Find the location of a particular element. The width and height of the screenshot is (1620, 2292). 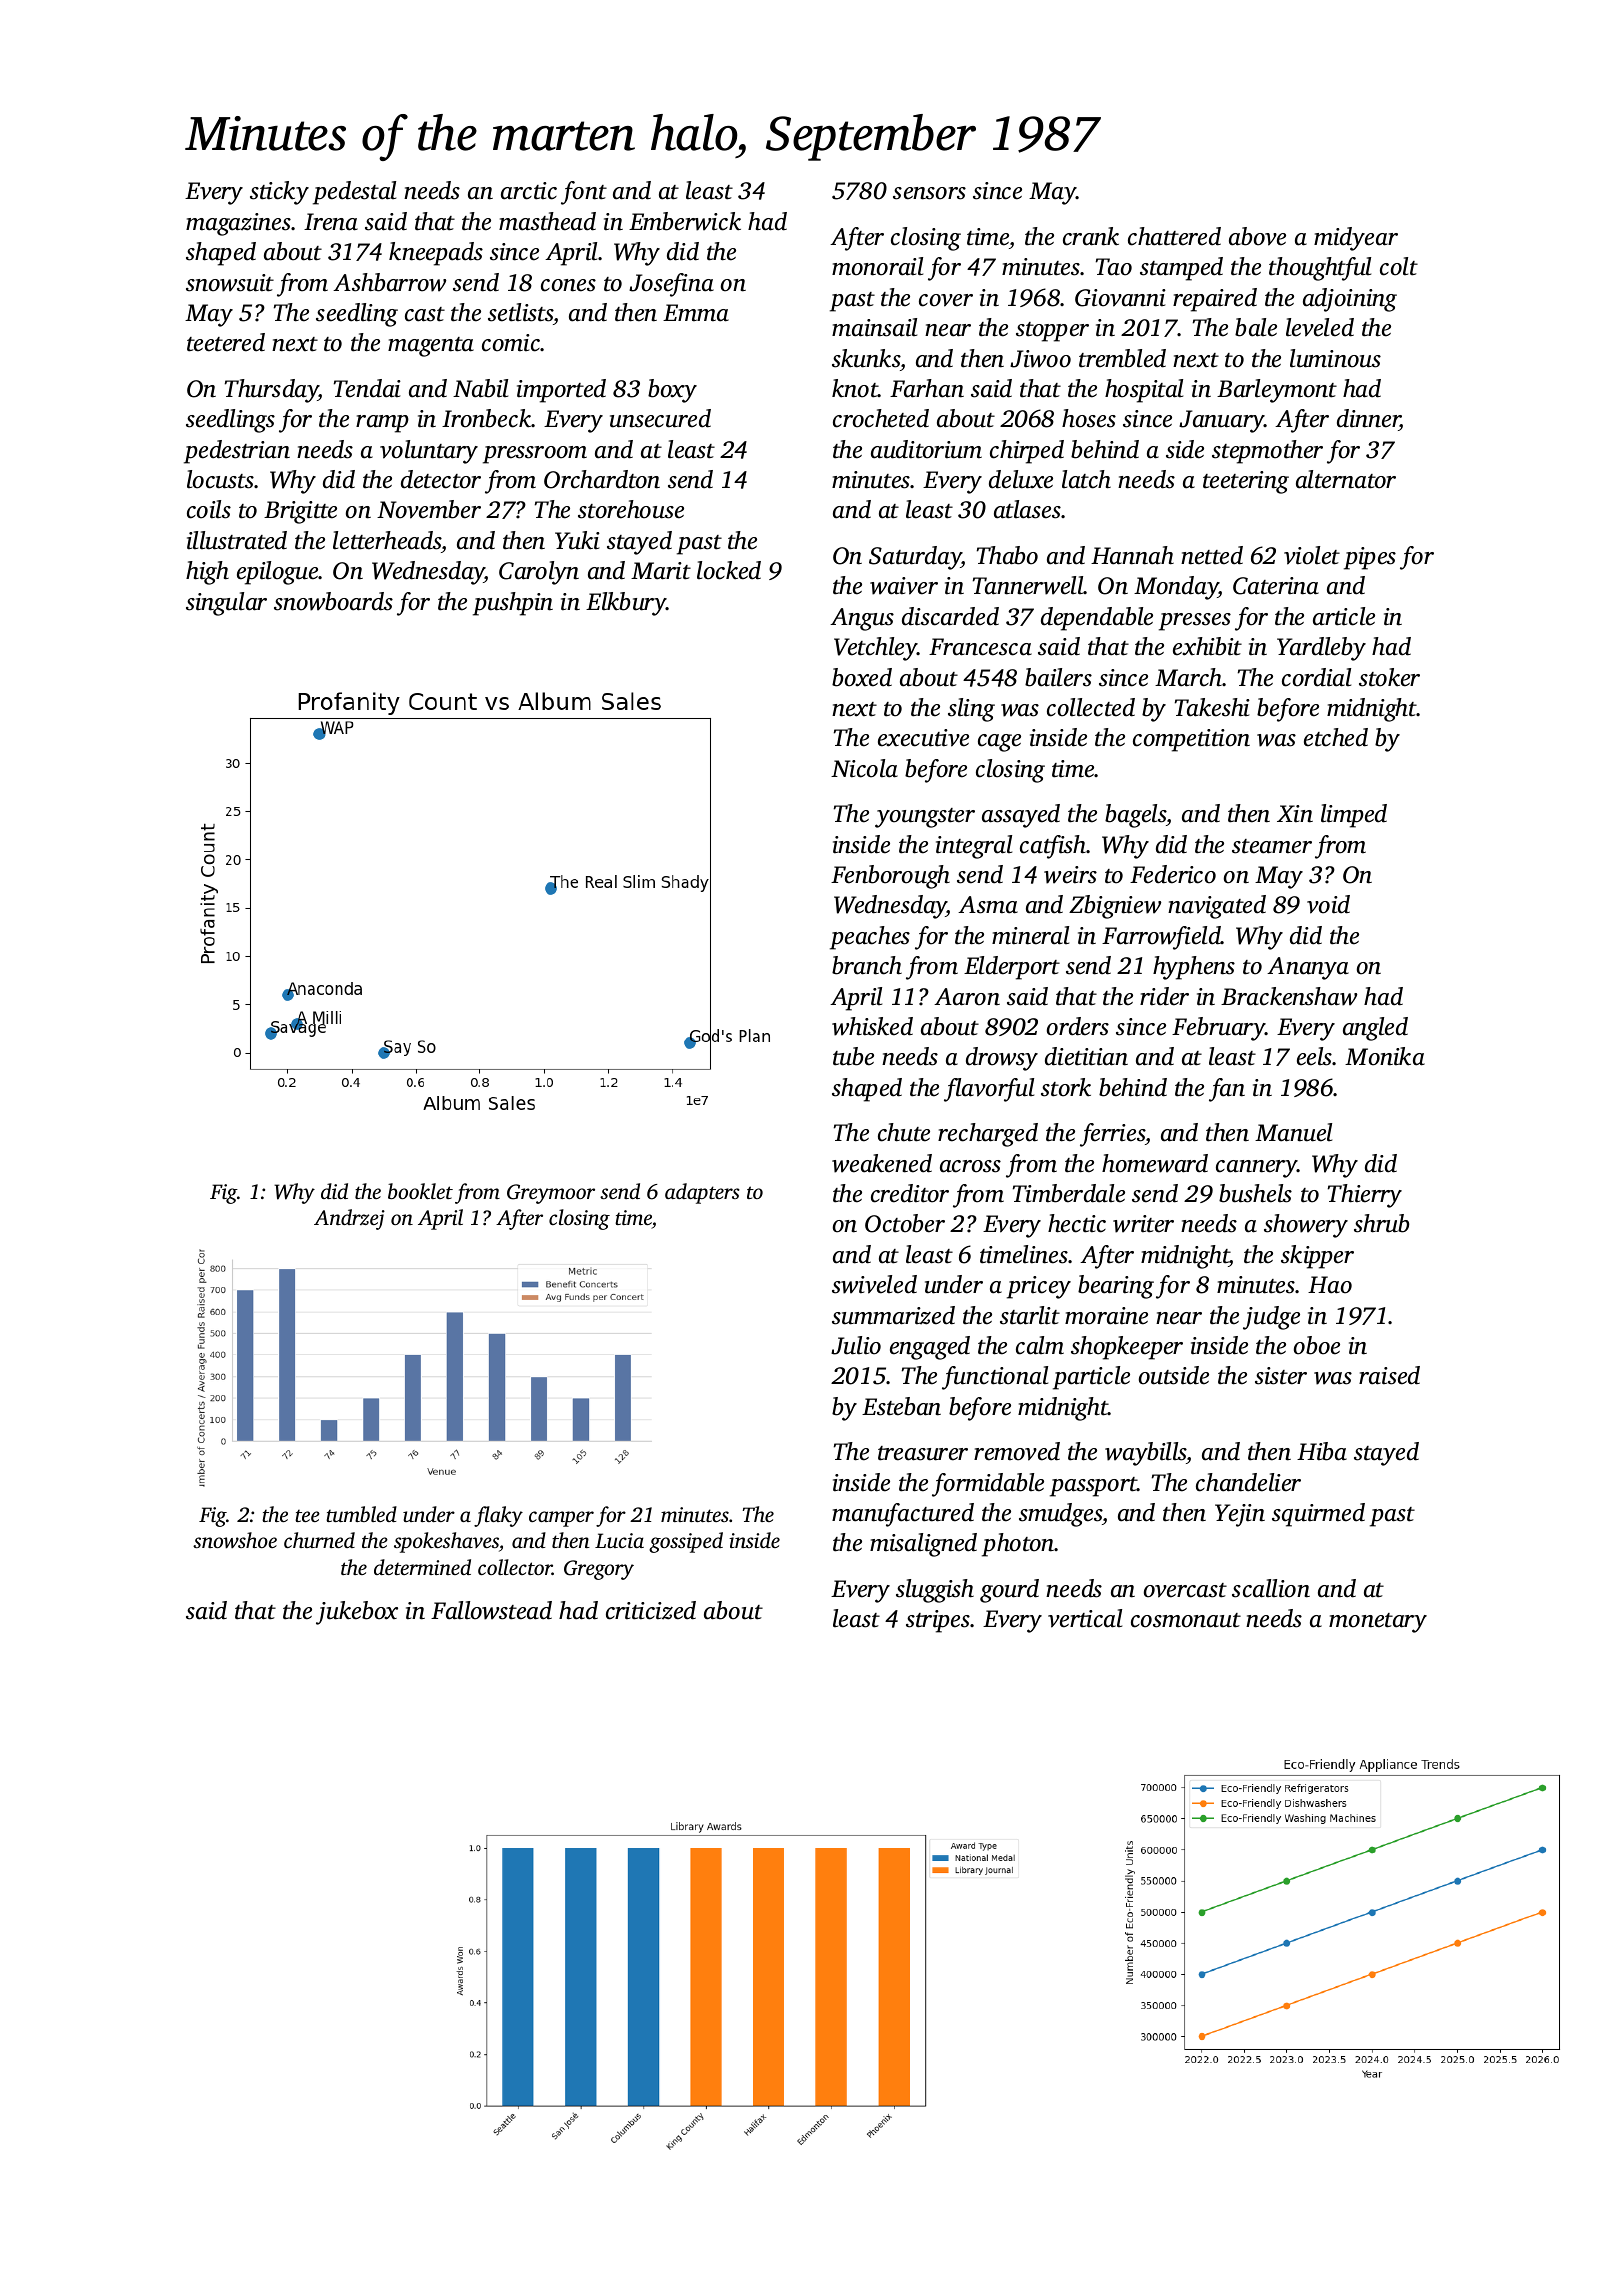

angled is located at coordinates (1375, 1029).
